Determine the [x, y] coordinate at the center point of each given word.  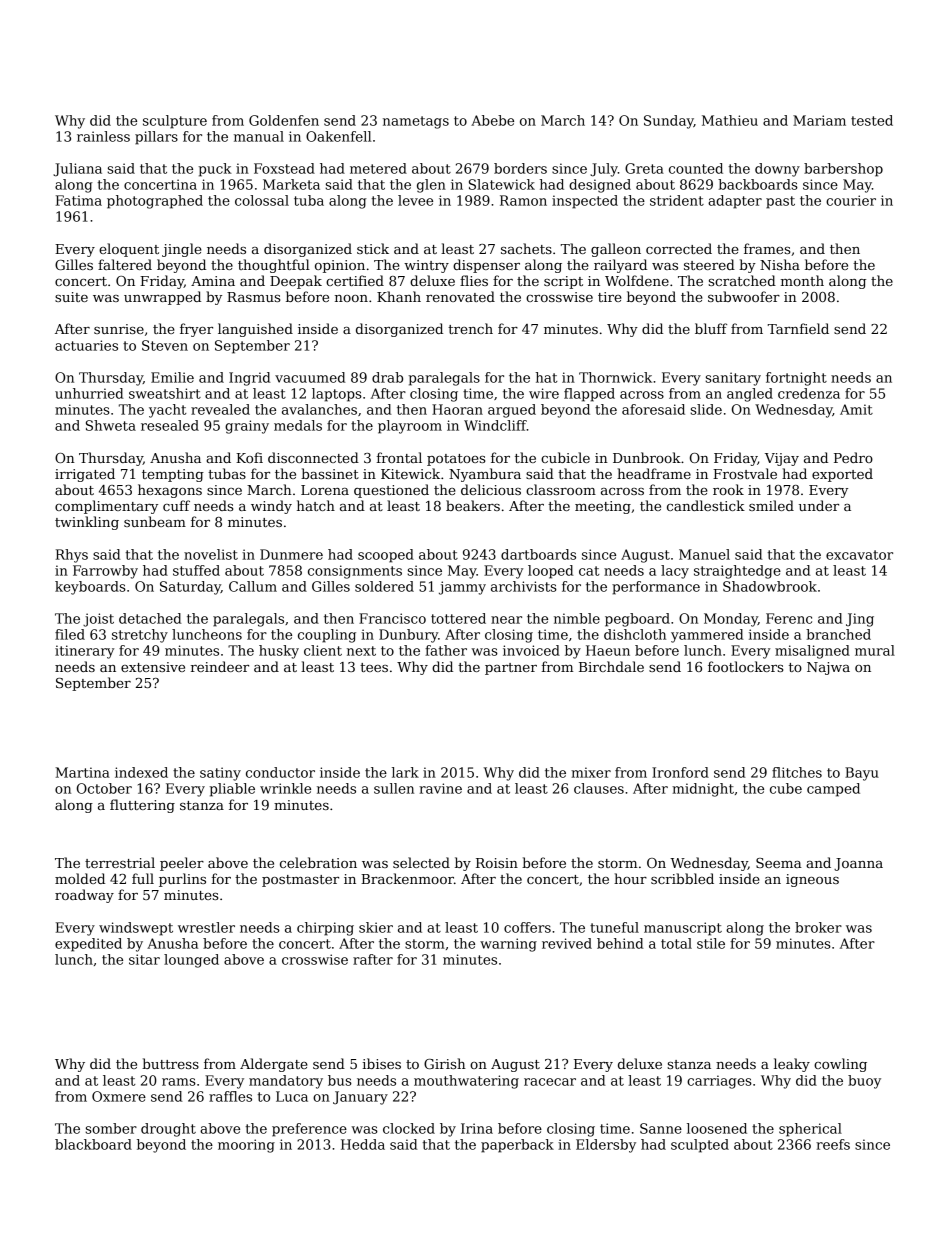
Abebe [492, 120]
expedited [88, 945]
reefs [833, 1144]
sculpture [175, 122]
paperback [517, 1146]
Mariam [819, 120]
